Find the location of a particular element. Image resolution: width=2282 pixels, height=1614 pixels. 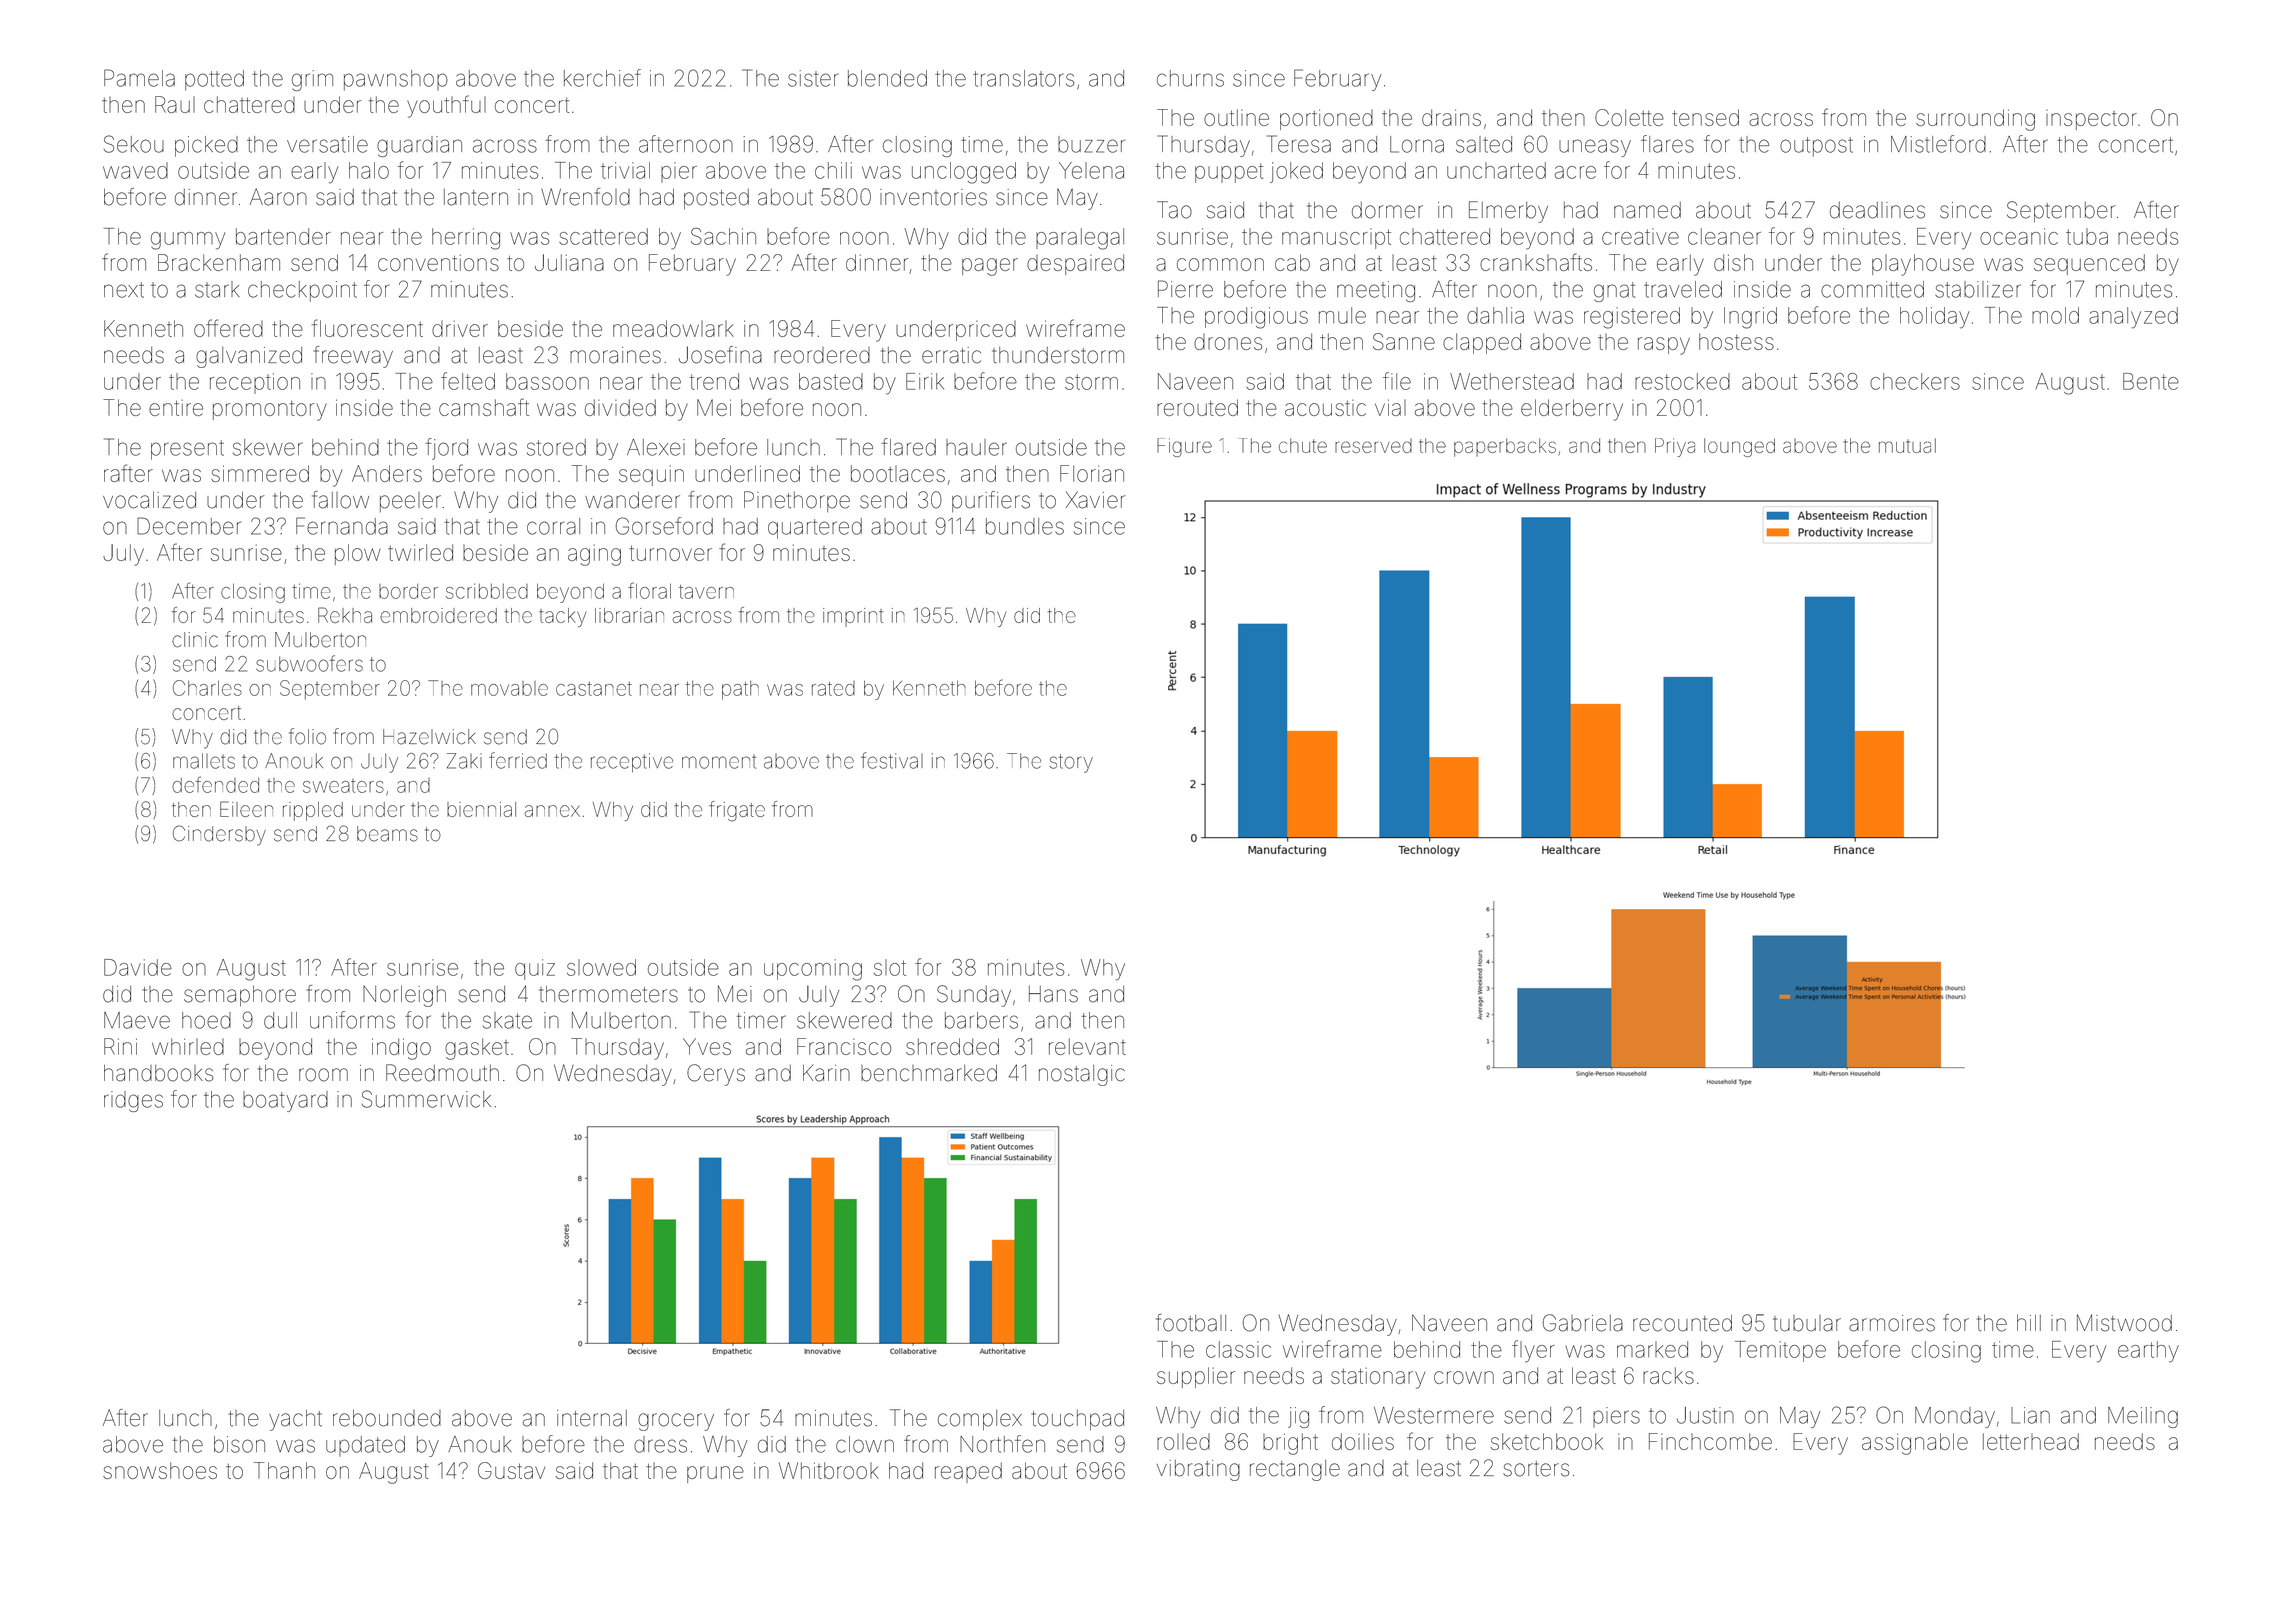

clown is located at coordinates (865, 1444).
